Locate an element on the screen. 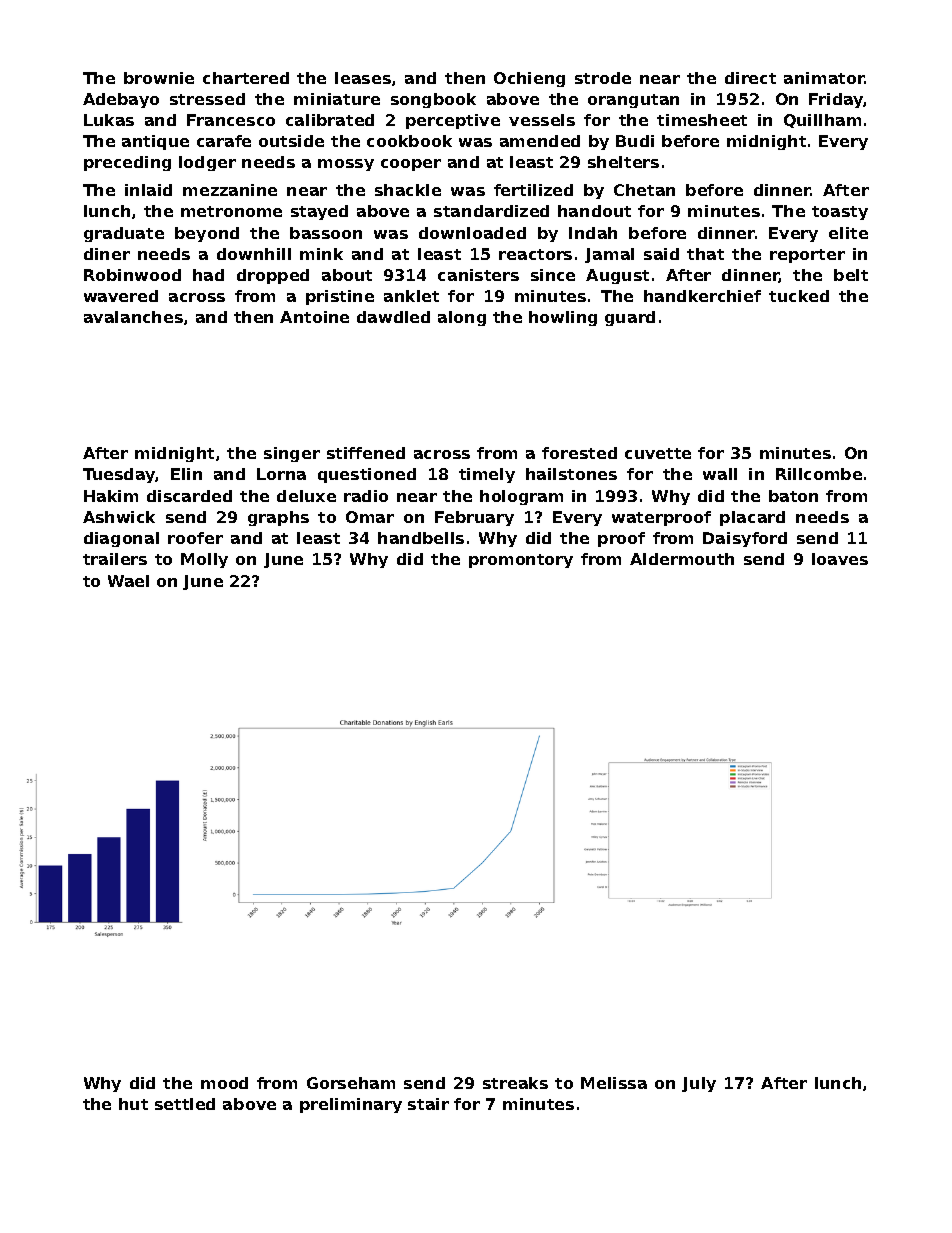 This screenshot has height=1233, width=952. direct is located at coordinates (750, 78).
